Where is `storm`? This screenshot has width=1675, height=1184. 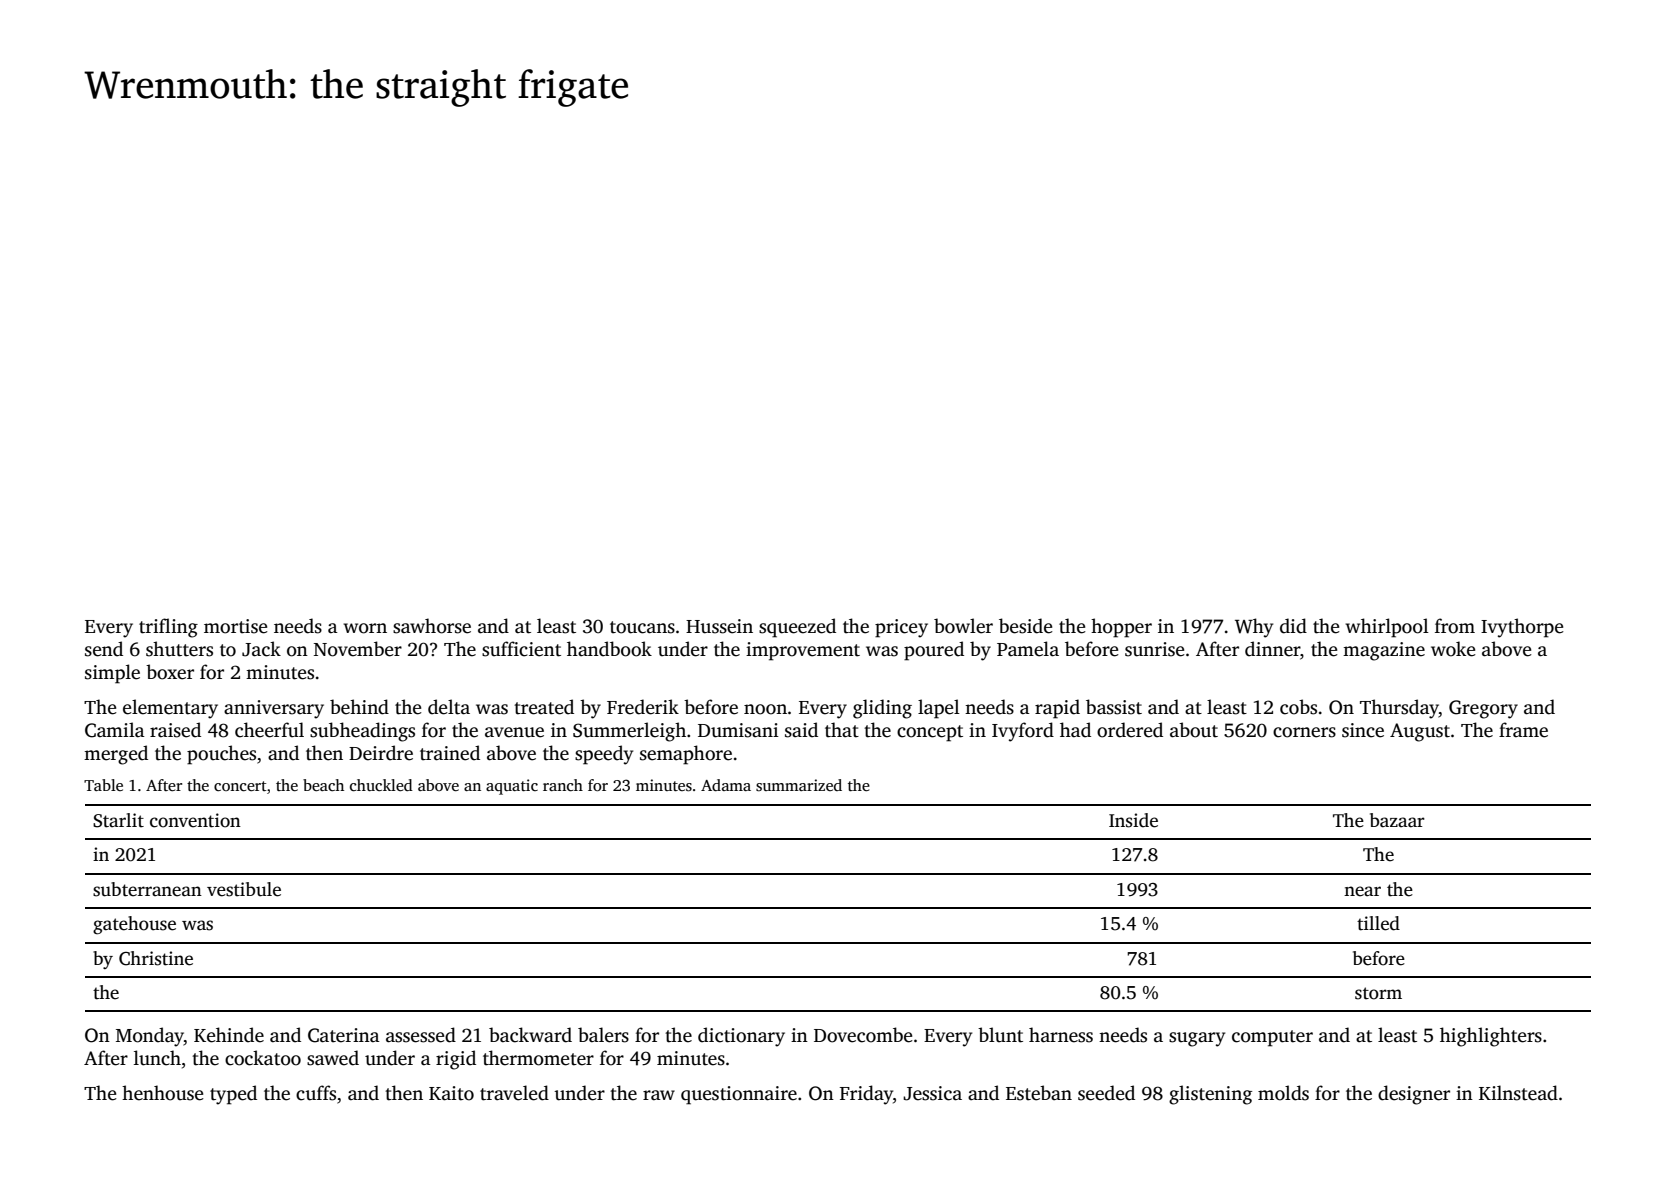 storm is located at coordinates (1378, 993).
